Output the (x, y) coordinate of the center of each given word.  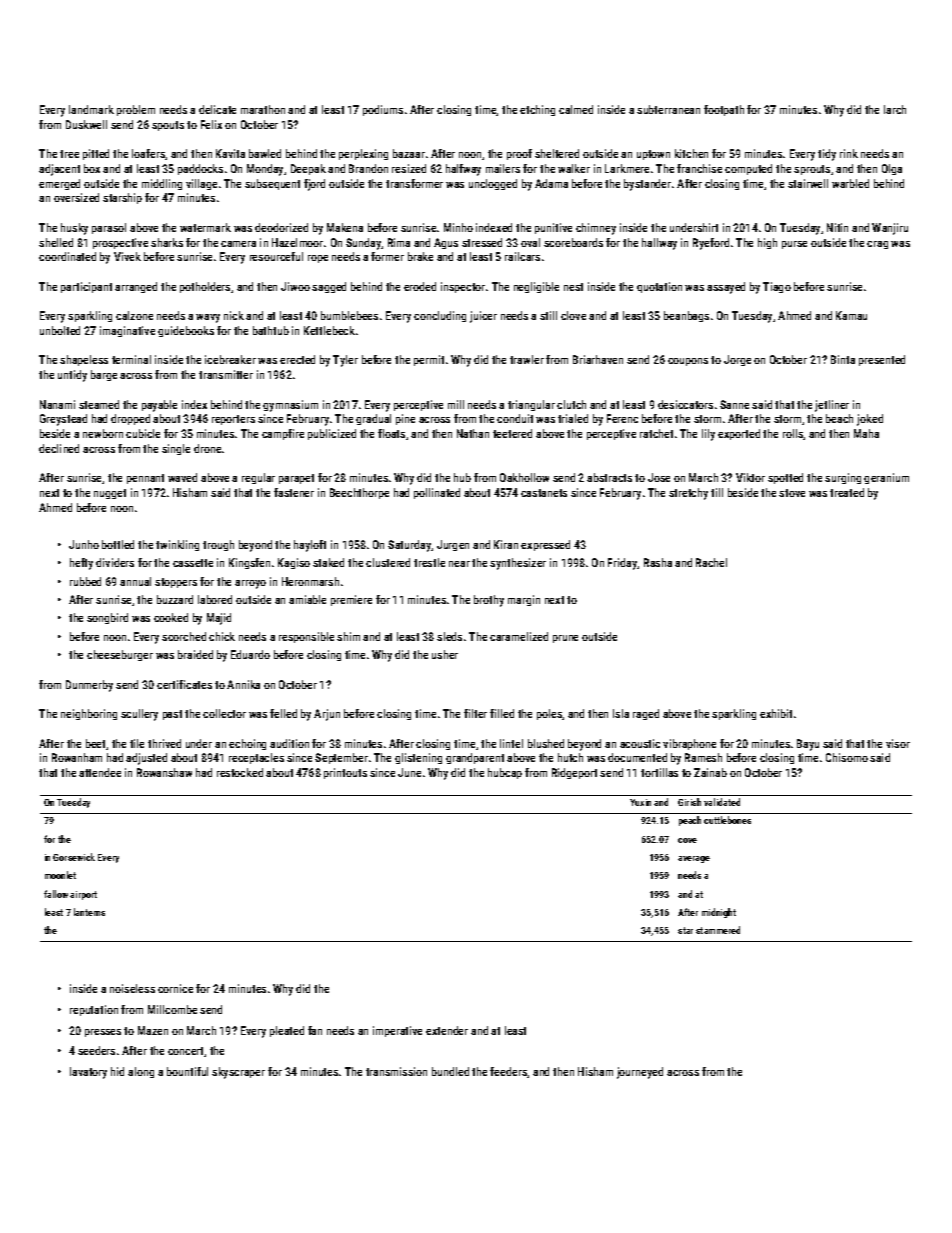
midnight (719, 913)
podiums (383, 110)
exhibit (776, 713)
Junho (84, 544)
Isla (621, 713)
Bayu (808, 745)
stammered (718, 930)
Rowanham (77, 757)
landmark (91, 109)
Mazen (153, 1030)
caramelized (519, 636)
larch (895, 109)
